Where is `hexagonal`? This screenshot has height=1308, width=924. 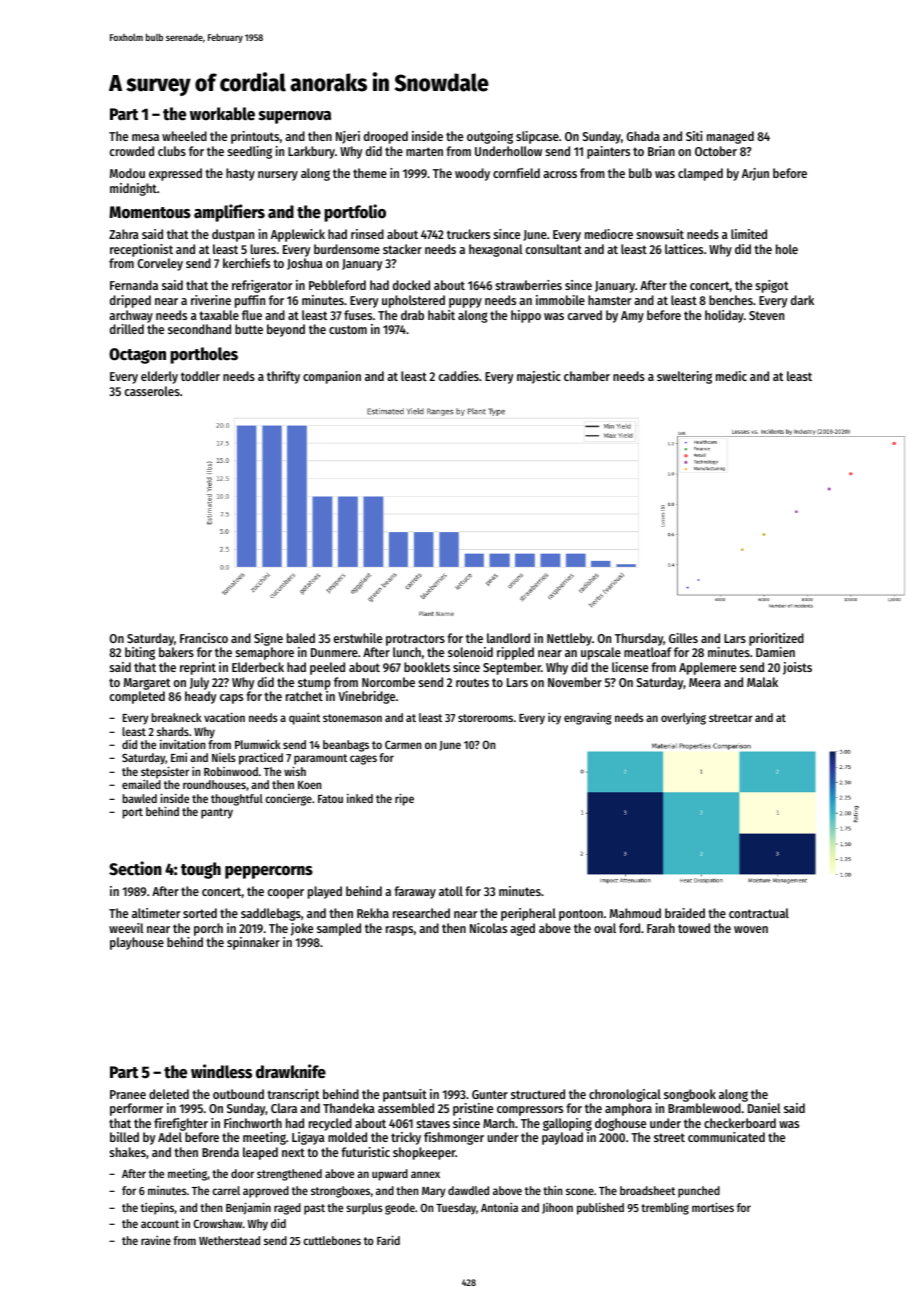 hexagonal is located at coordinates (495, 250).
